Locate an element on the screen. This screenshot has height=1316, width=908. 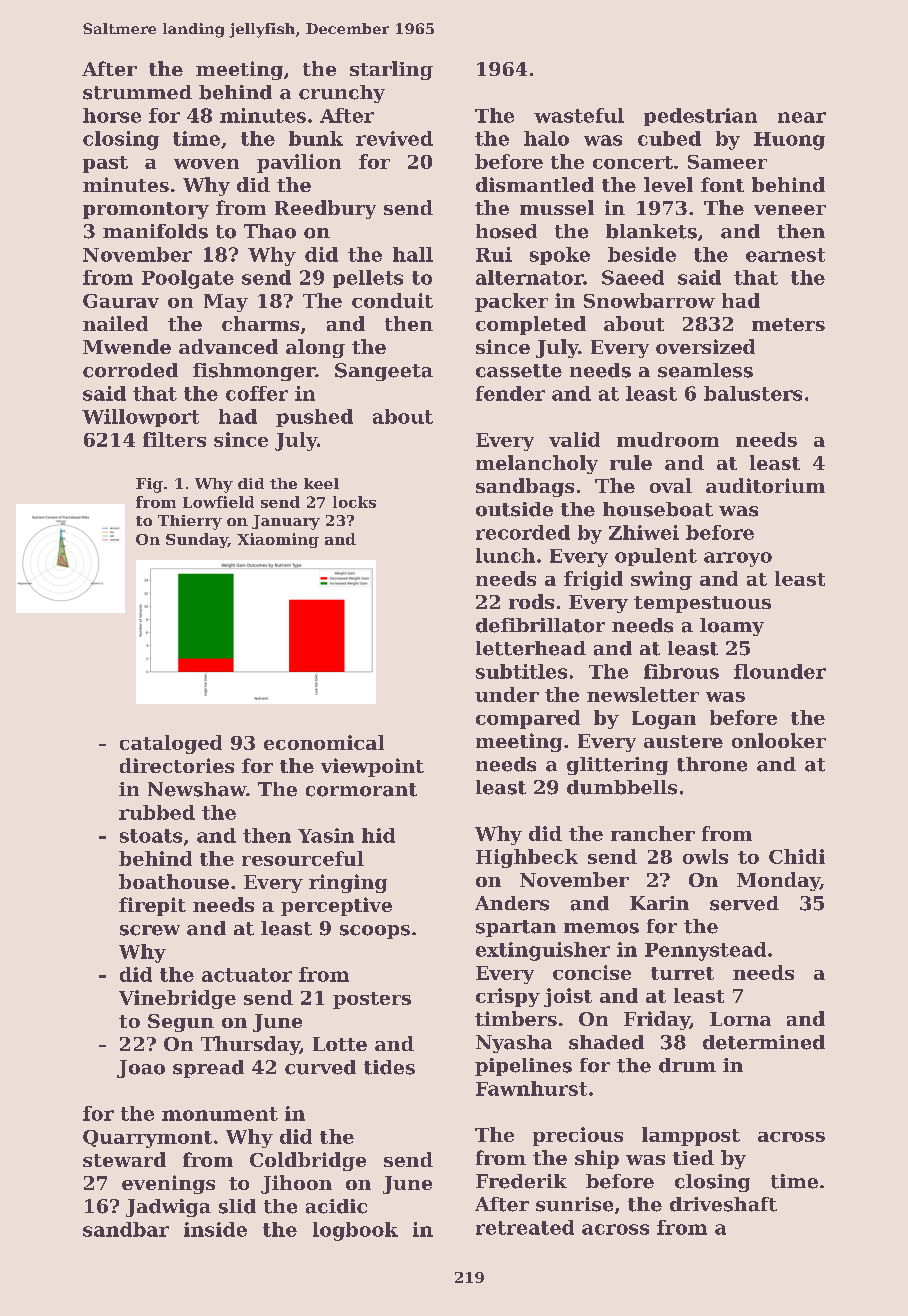
auditorium is located at coordinates (765, 485).
